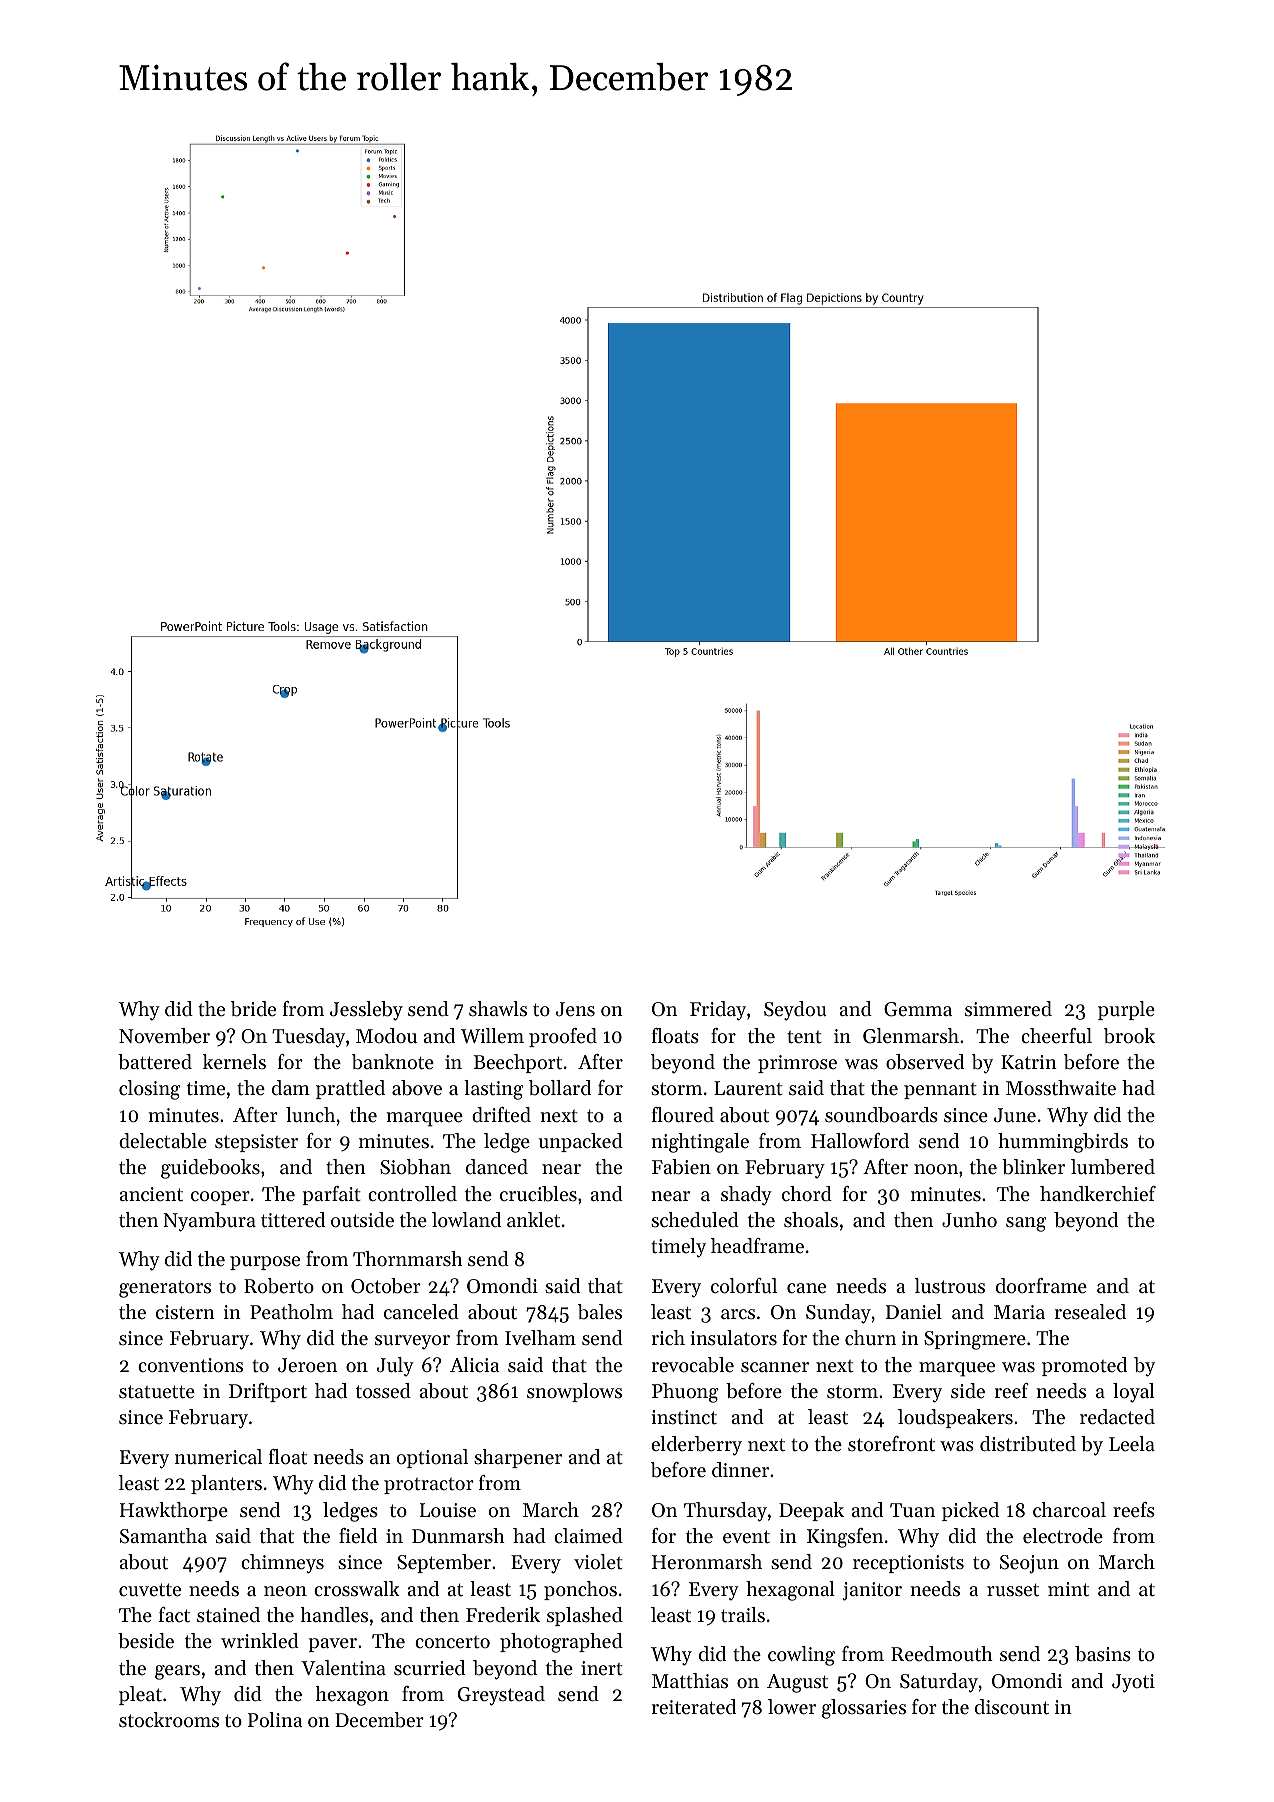  Describe the element at coordinates (683, 1115) in the screenshot. I see `floured` at that location.
